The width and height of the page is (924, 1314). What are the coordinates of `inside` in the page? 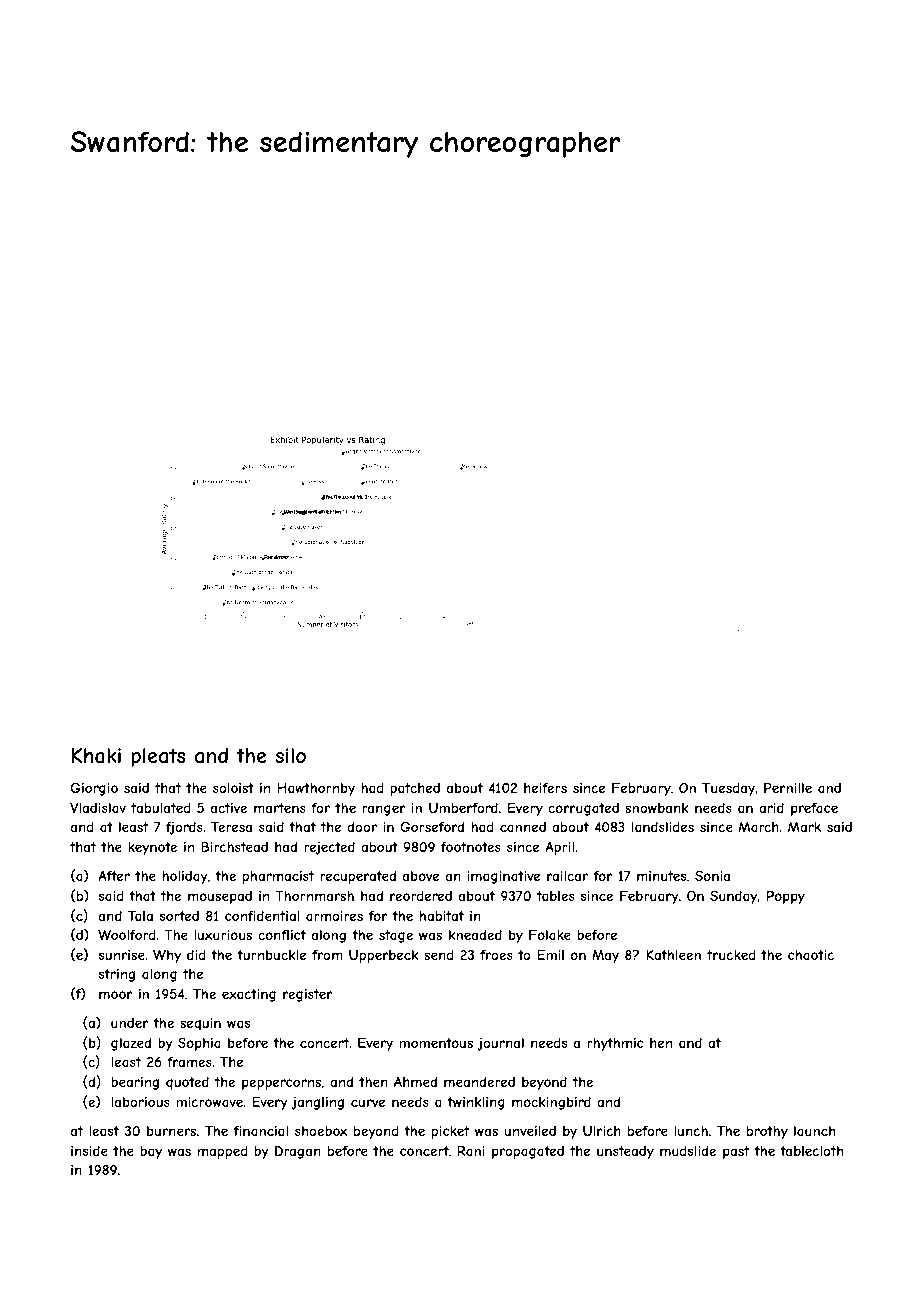 It's located at (89, 1151).
